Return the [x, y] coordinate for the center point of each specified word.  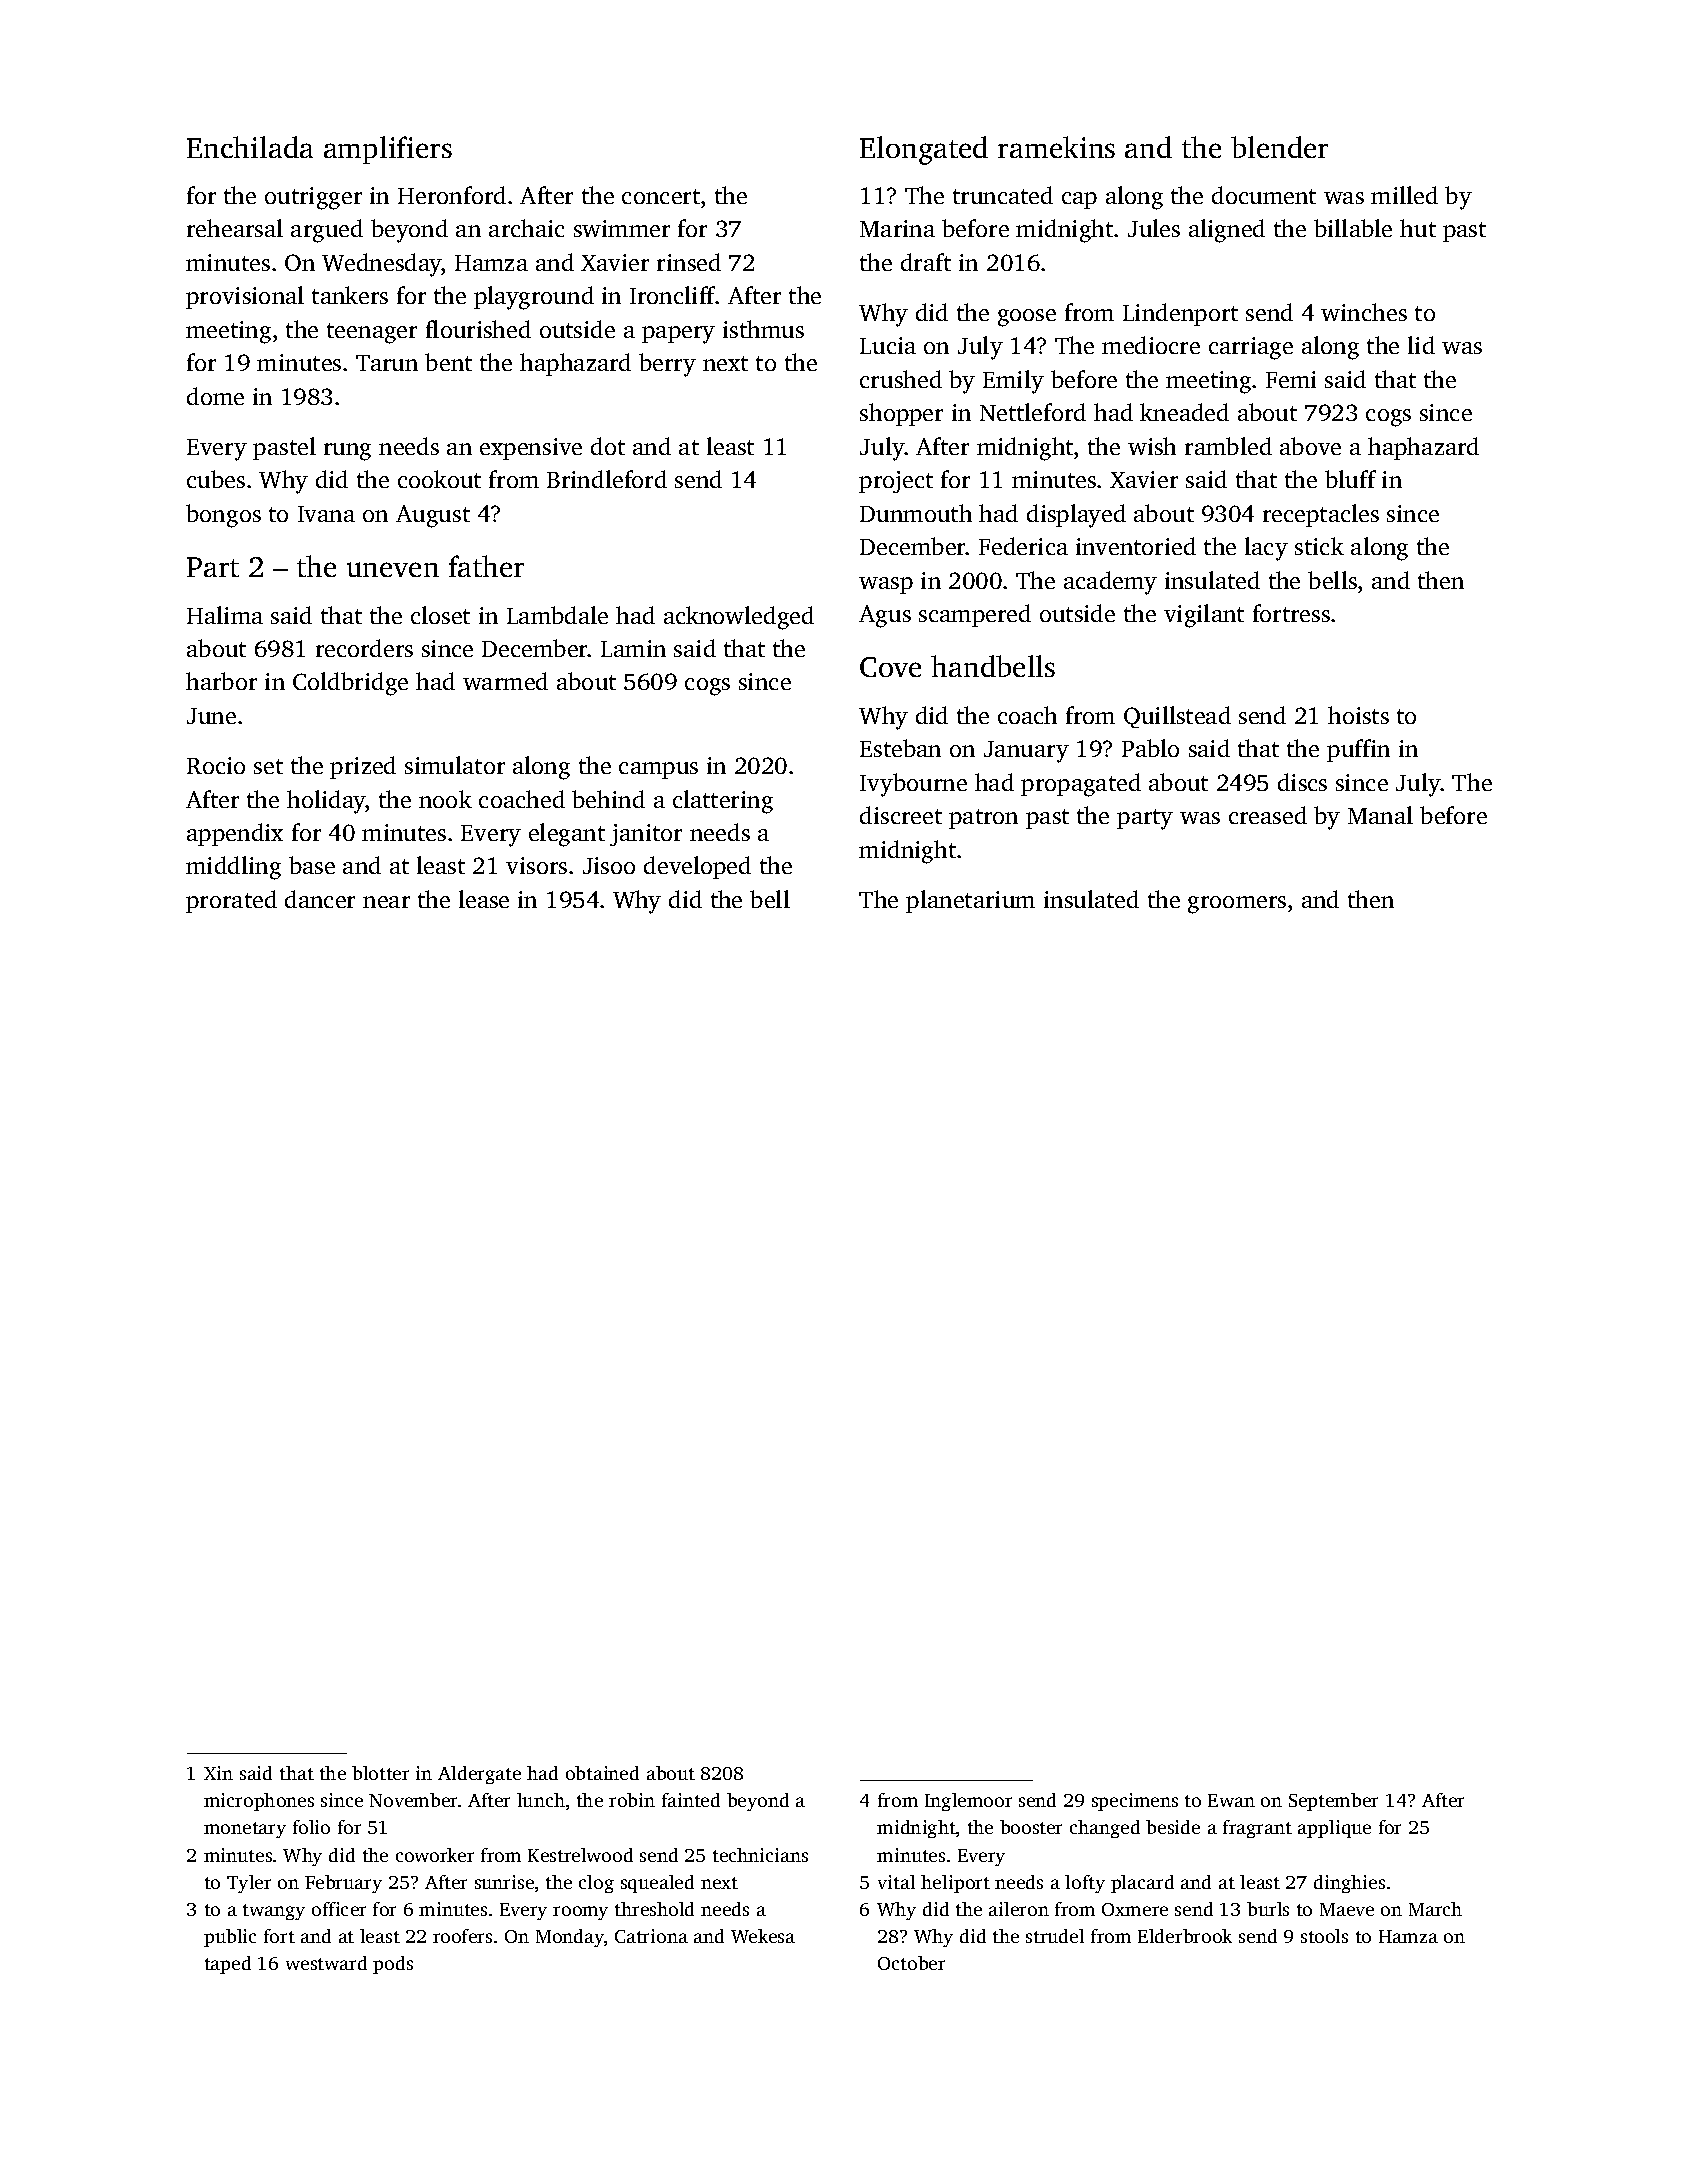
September [1333, 1802]
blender [1279, 147]
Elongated [924, 150]
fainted [691, 1800]
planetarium [970, 901]
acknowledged [739, 618]
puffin [1358, 750]
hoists [1358, 715]
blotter [380, 1773]
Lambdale [557, 615]
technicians [760, 1855]
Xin [218, 1773]
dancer [320, 899]
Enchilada [250, 147]
